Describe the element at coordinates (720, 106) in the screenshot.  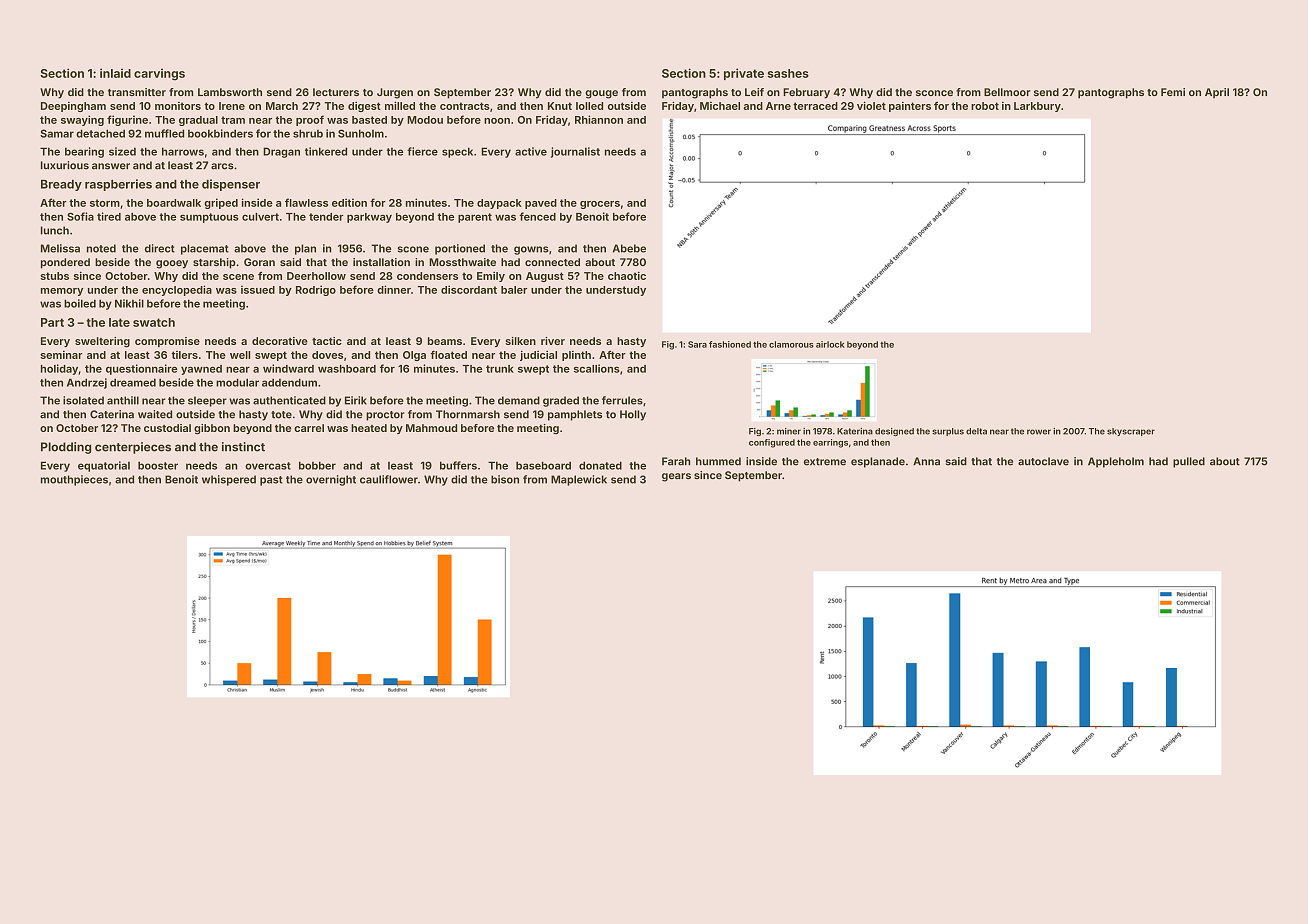
I see `Michael` at that location.
